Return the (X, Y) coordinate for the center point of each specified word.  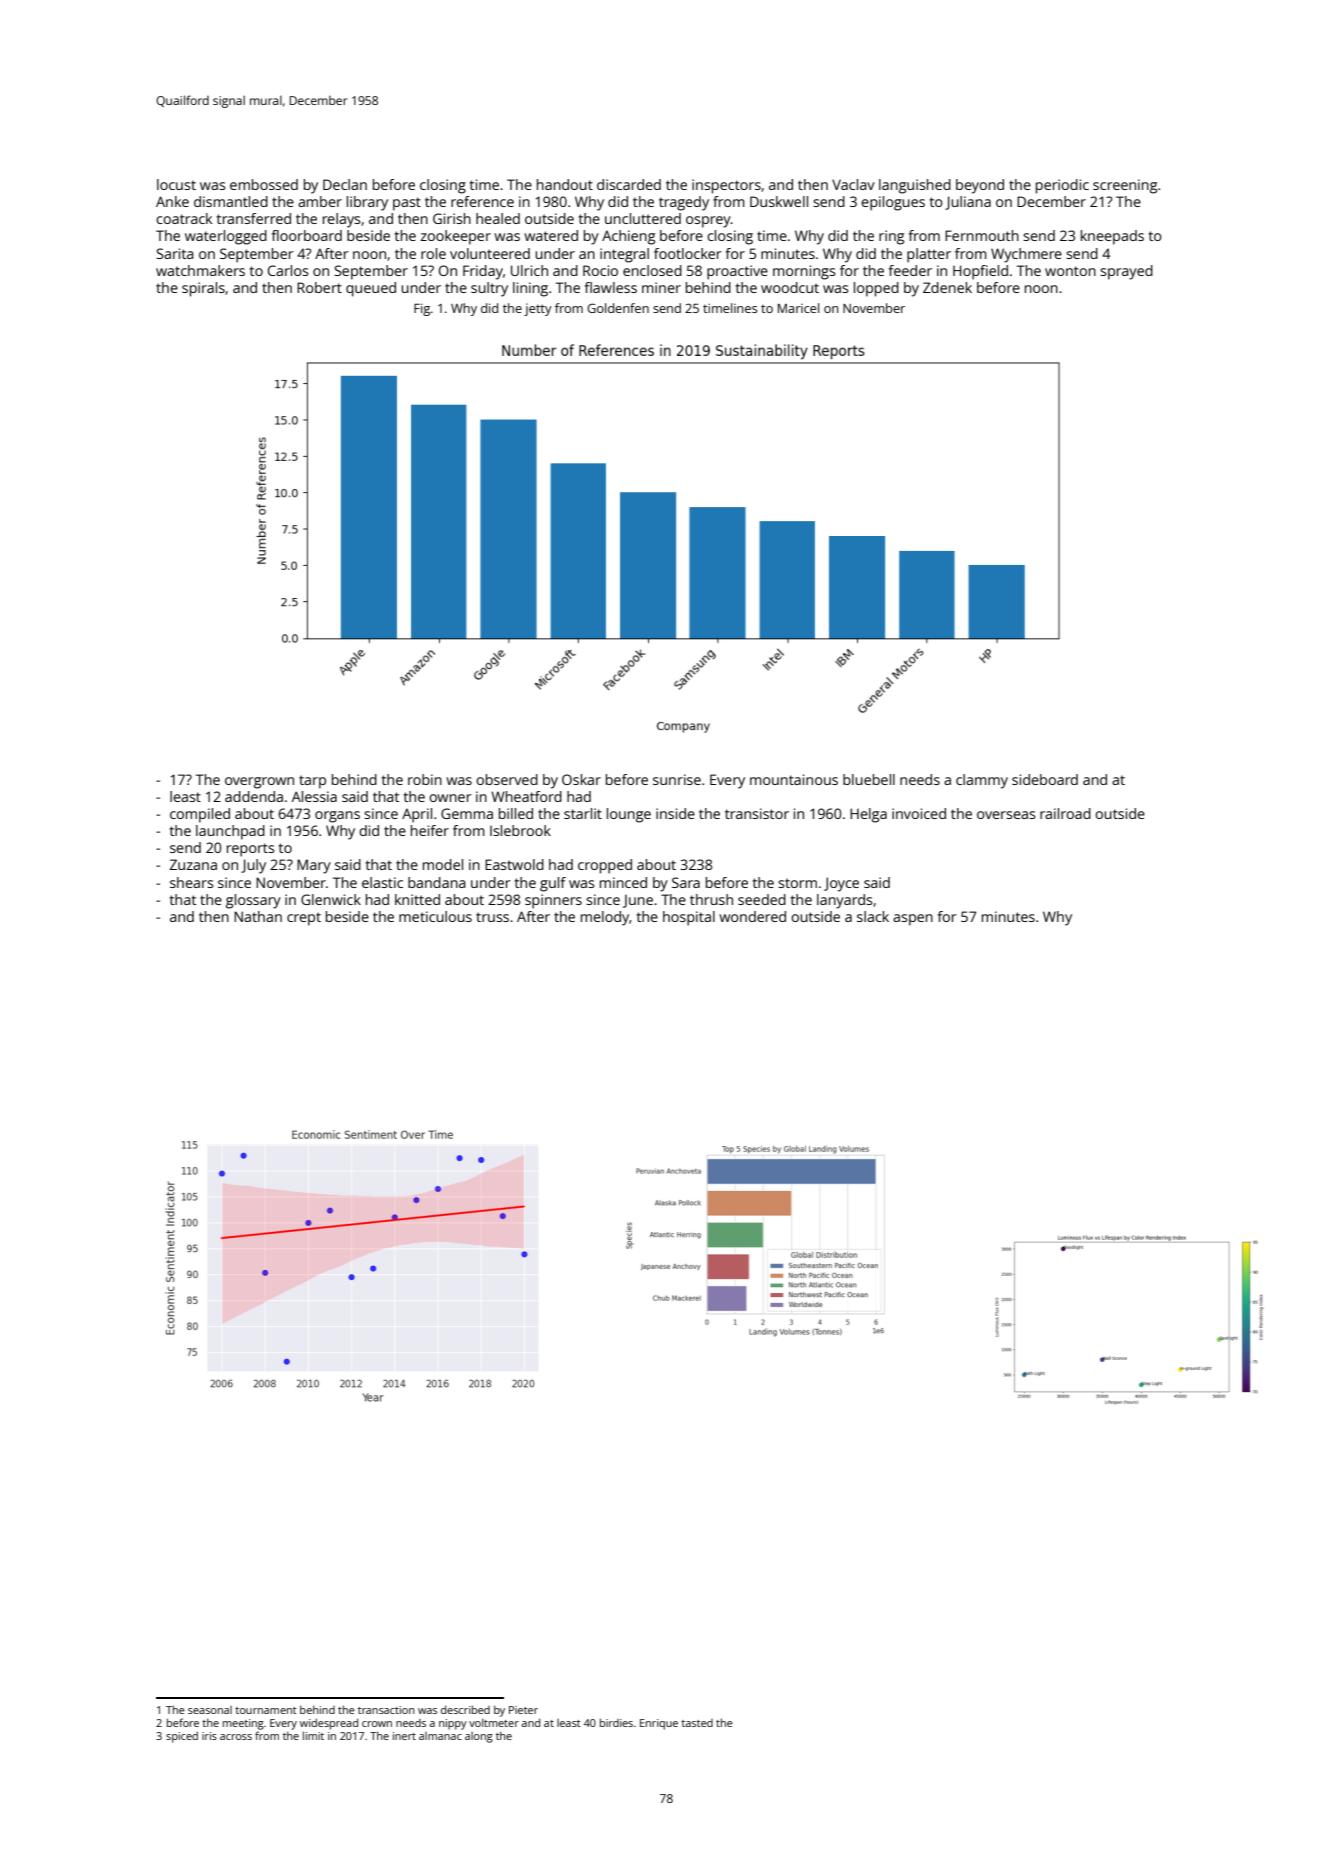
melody (605, 918)
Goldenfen (618, 308)
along (479, 1737)
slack (873, 916)
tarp (312, 782)
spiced (182, 1737)
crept (304, 919)
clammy (982, 781)
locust (176, 184)
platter (929, 255)
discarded (629, 184)
